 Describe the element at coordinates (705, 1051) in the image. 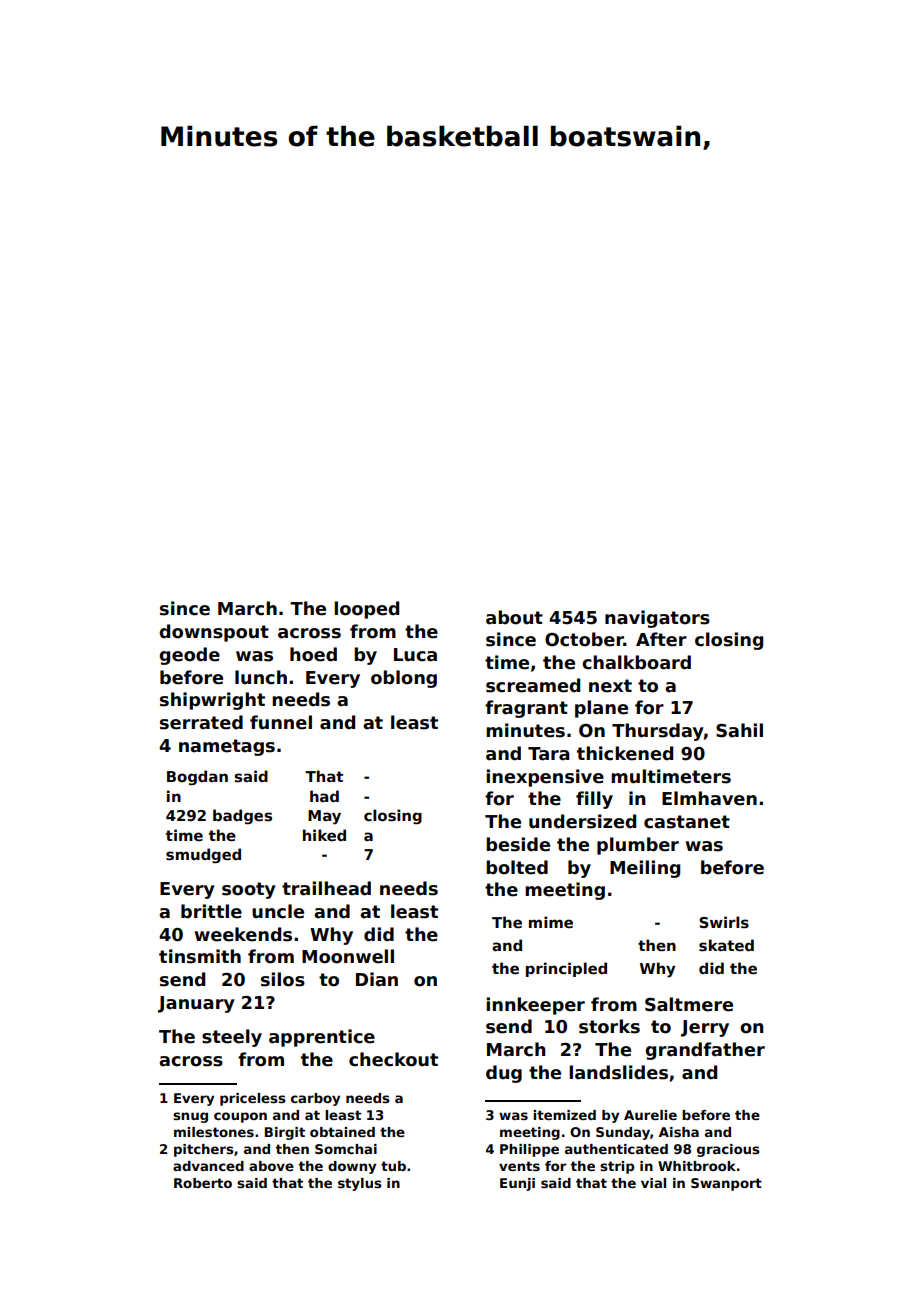

I see `grandfather` at that location.
